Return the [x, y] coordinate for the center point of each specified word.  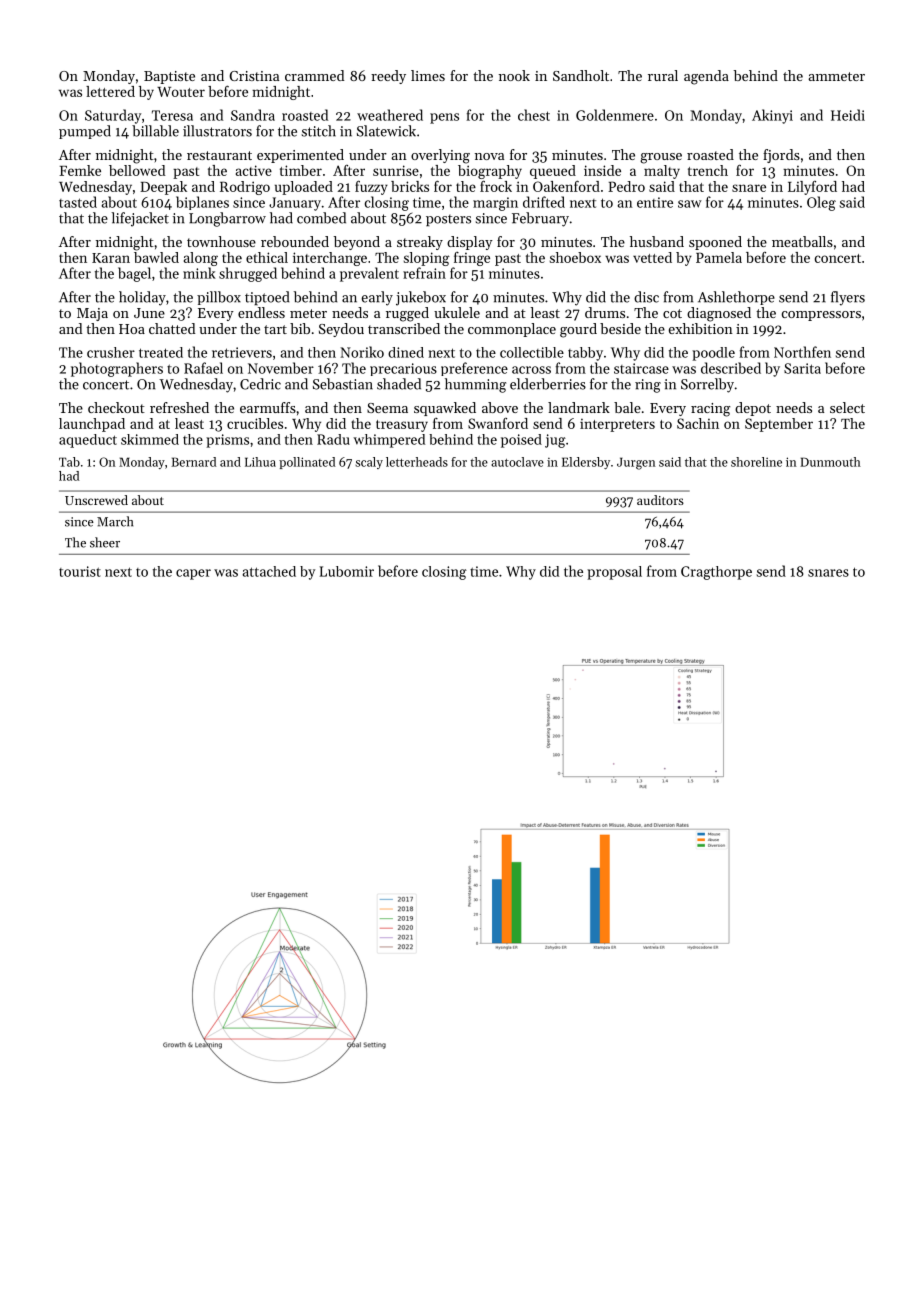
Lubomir [347, 571]
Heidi [848, 115]
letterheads [417, 462]
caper [193, 574]
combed [321, 218]
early [377, 298]
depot [753, 409]
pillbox [219, 298]
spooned [715, 243]
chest [534, 115]
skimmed [150, 439]
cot [672, 313]
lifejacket [140, 219]
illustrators [217, 131]
